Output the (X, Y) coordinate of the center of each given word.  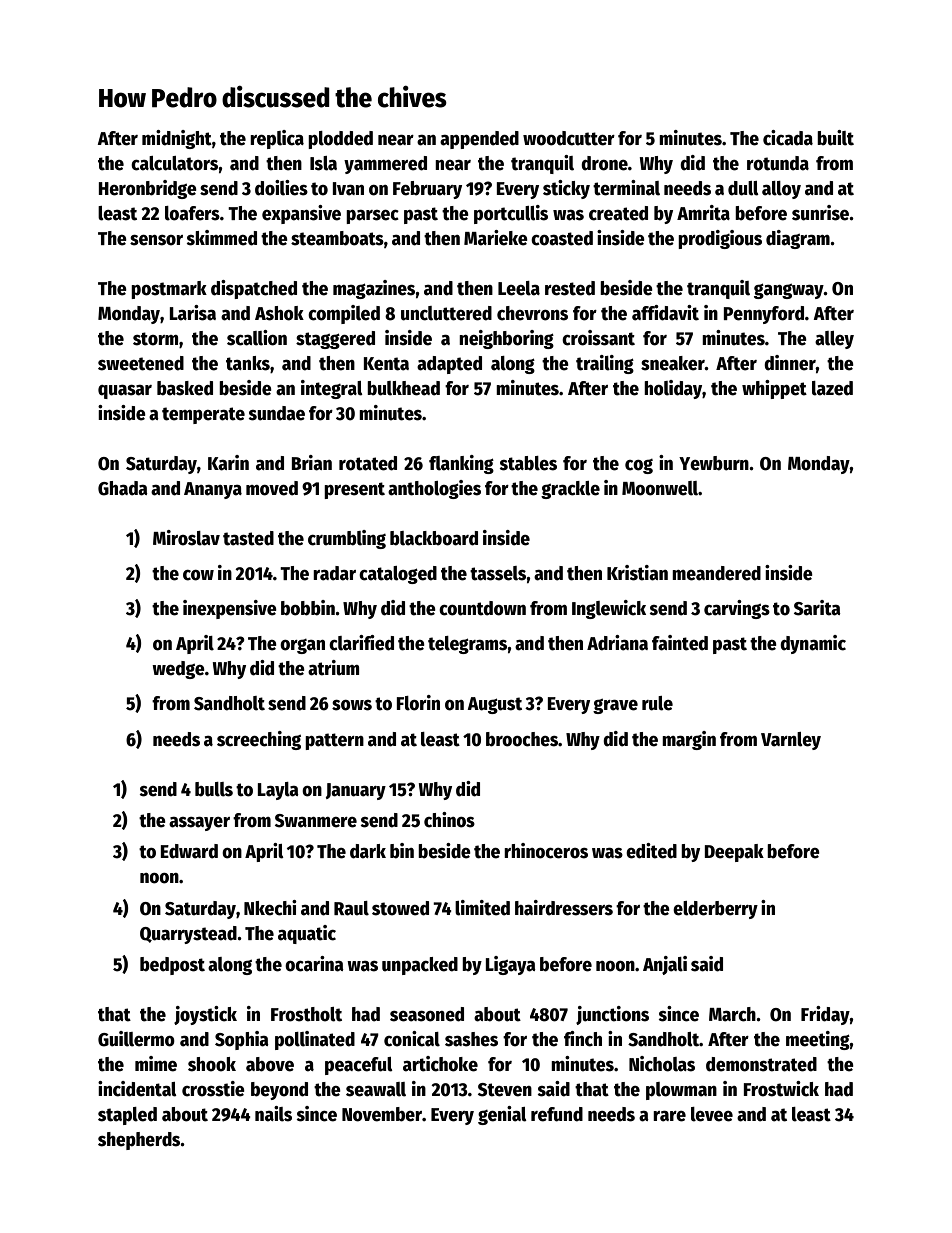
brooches (522, 739)
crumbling (347, 539)
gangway (789, 291)
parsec (372, 217)
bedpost (172, 966)
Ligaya (510, 965)
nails (273, 1114)
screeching (259, 740)
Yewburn (714, 463)
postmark (169, 290)
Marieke (496, 238)
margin (689, 740)
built (835, 138)
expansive (301, 214)
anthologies (434, 489)
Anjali (665, 965)
